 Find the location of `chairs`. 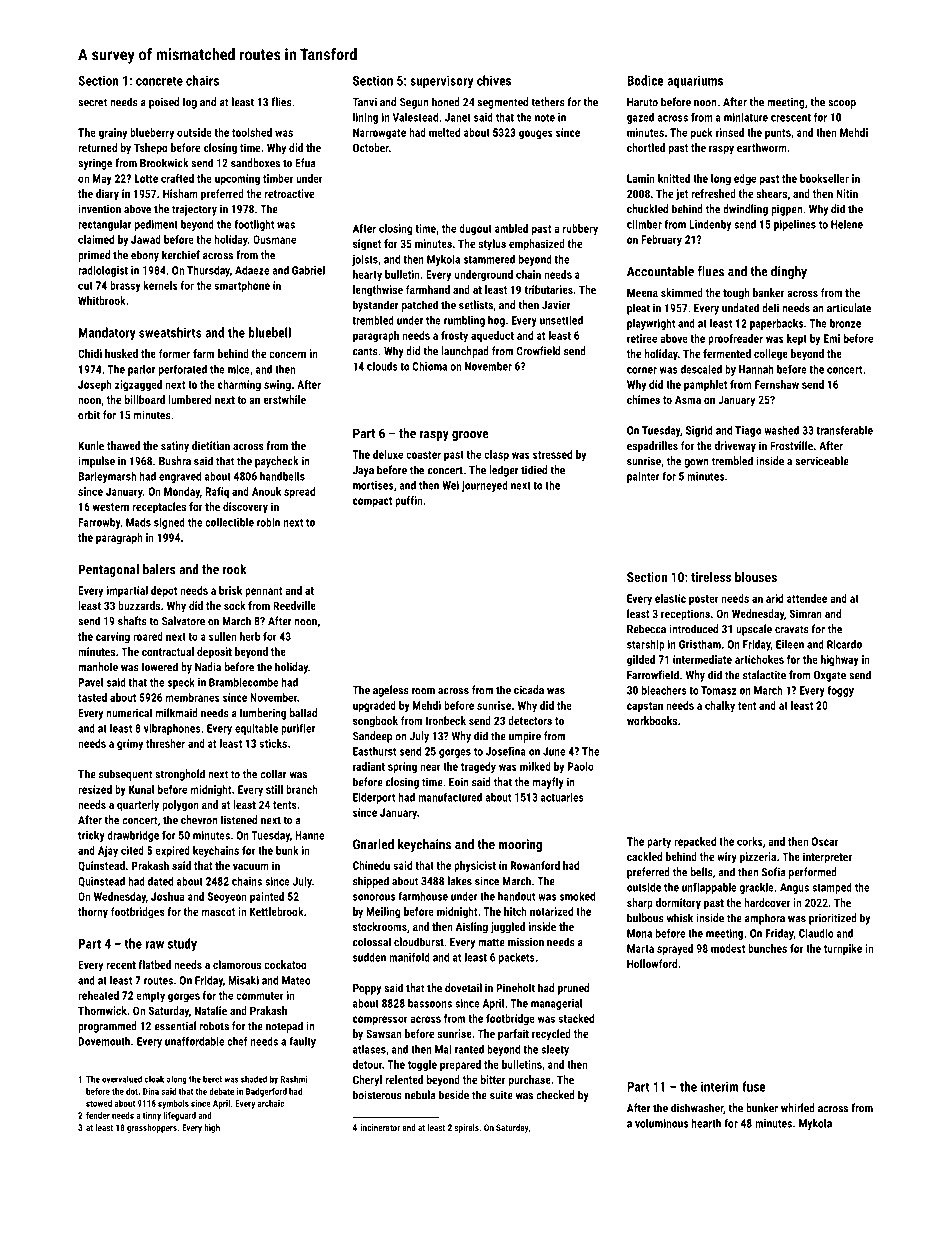

chairs is located at coordinates (202, 80).
